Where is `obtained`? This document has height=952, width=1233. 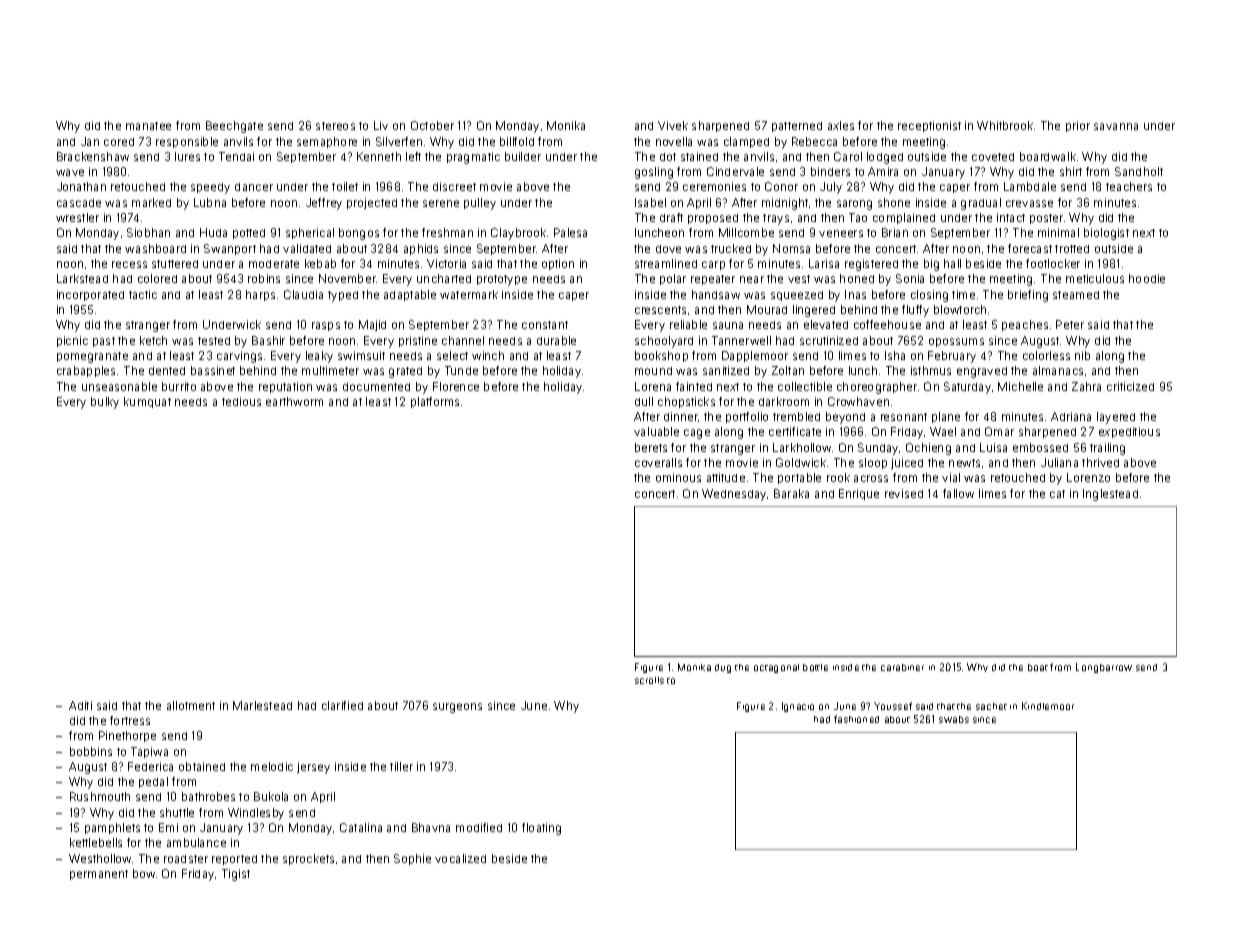
obtained is located at coordinates (202, 766).
